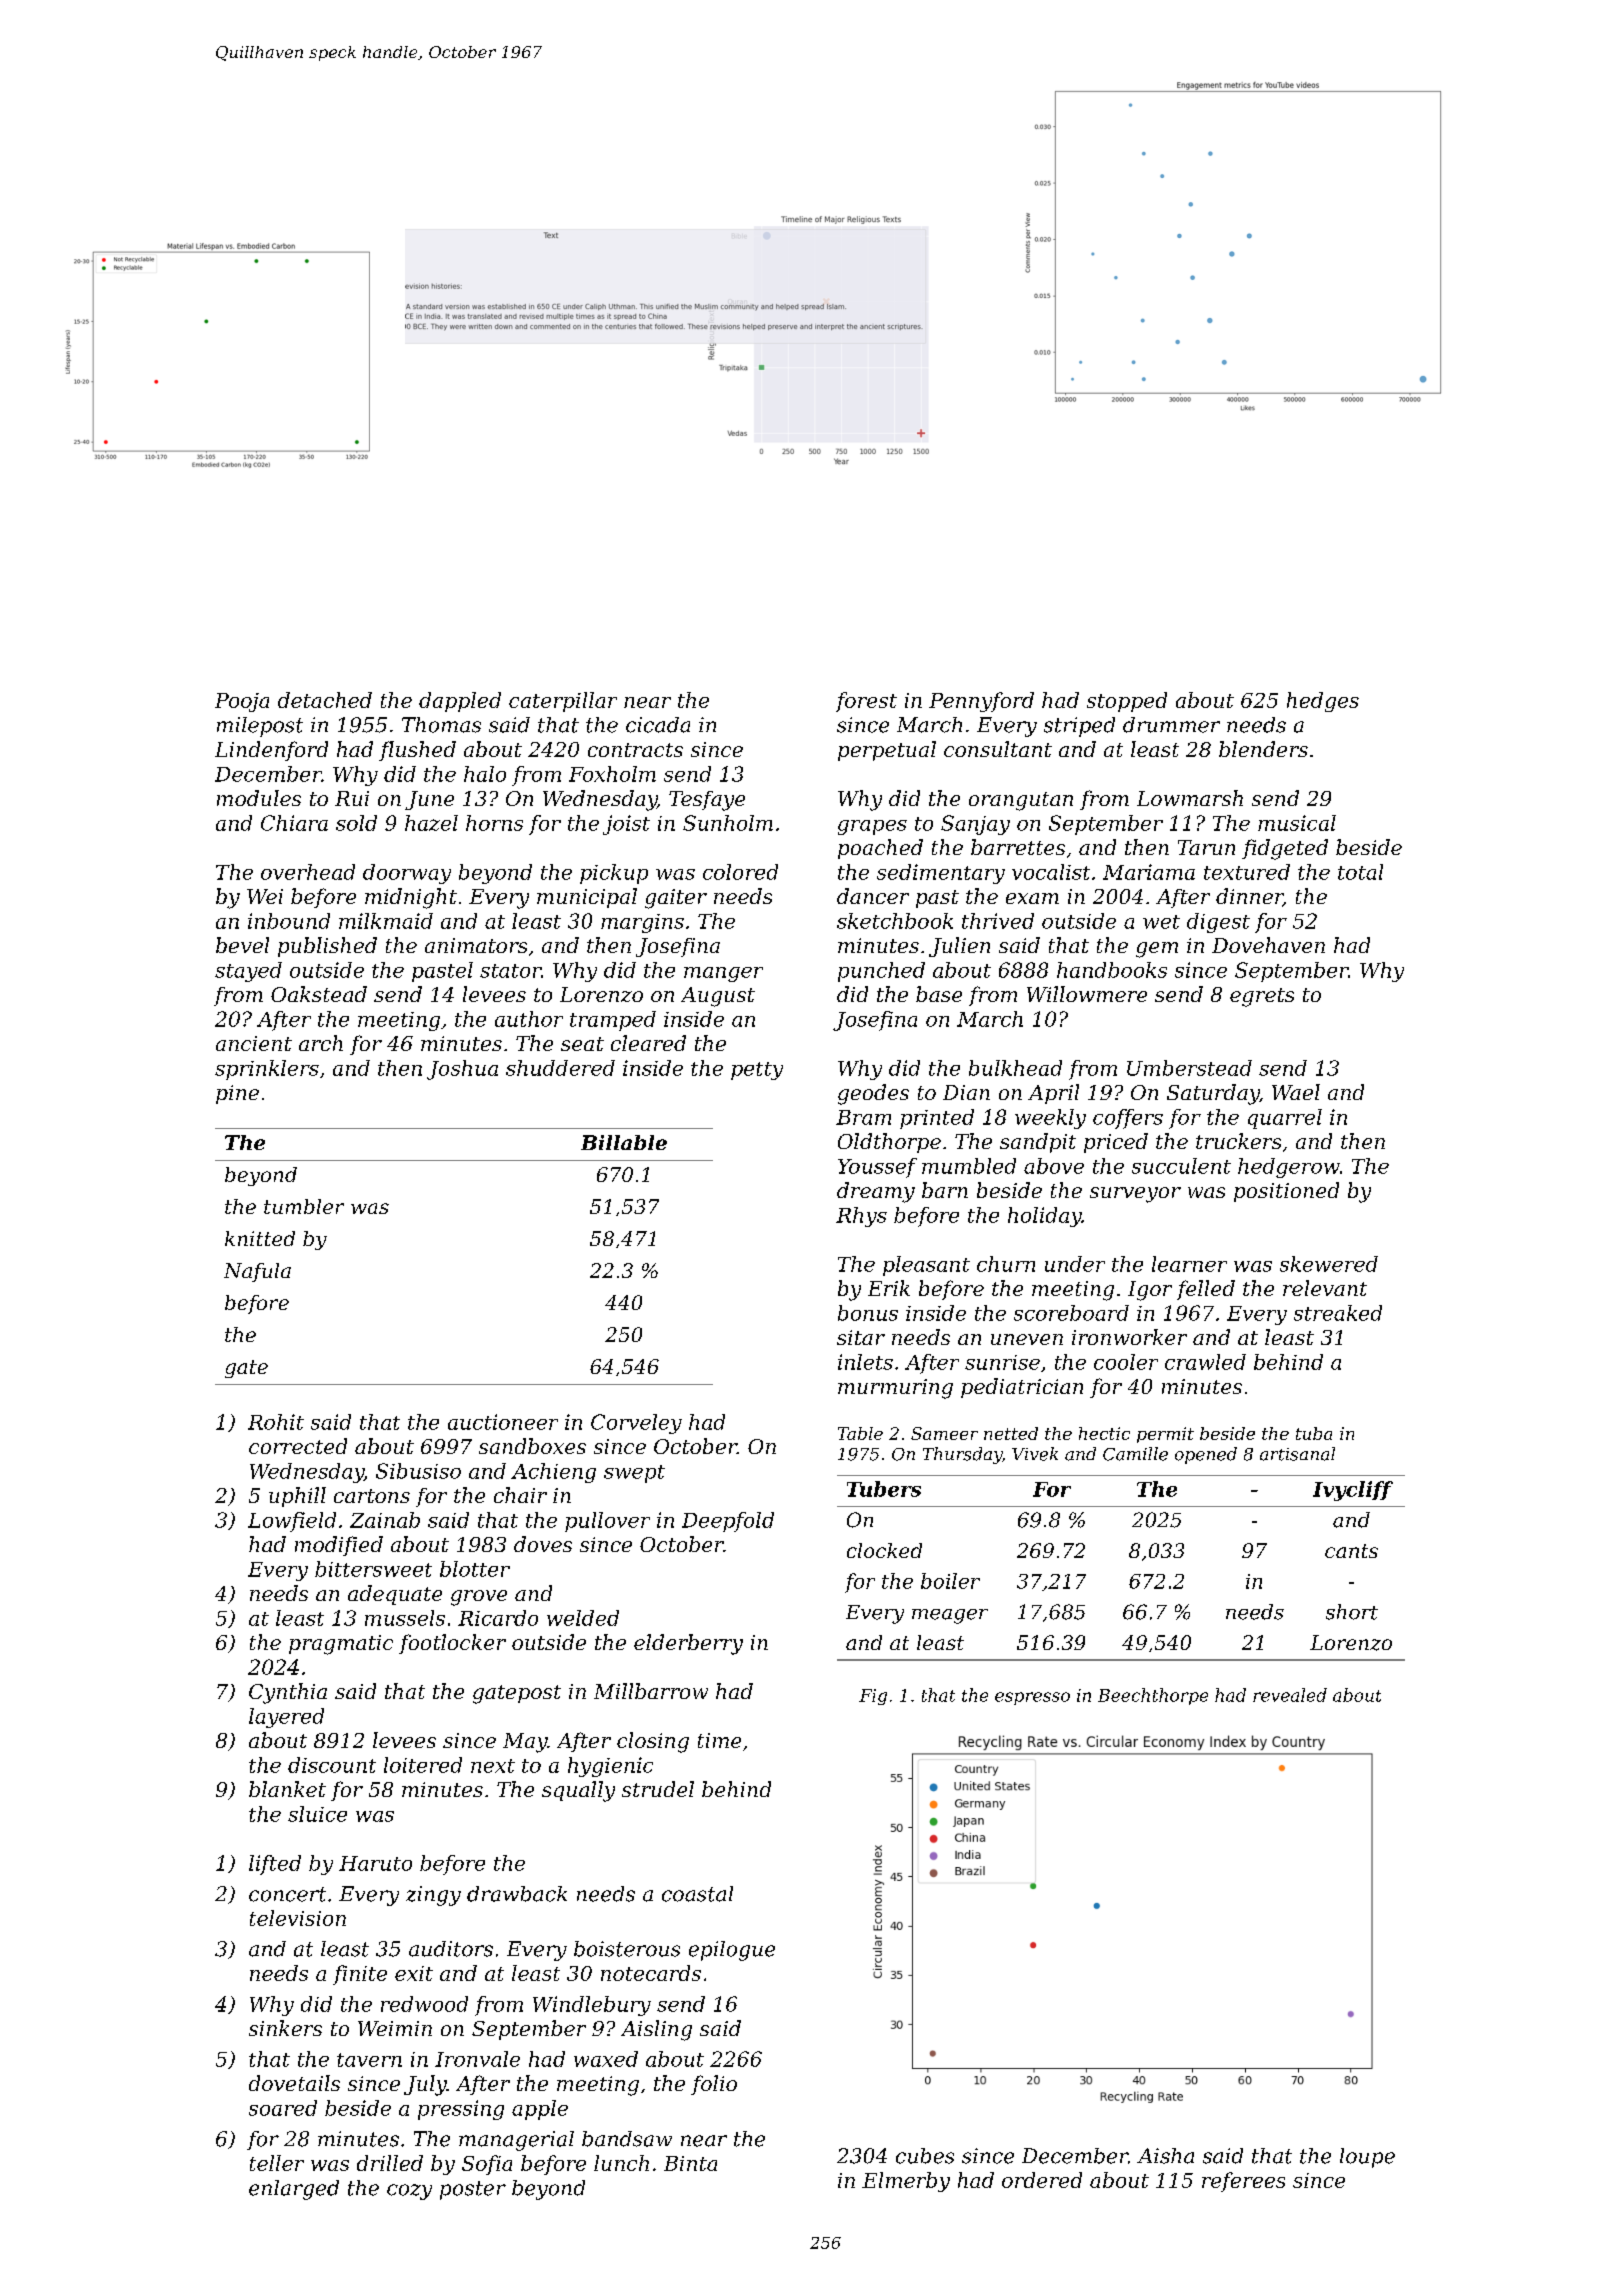  What do you see at coordinates (462, 1070) in the screenshot?
I see `Joshua` at bounding box center [462, 1070].
